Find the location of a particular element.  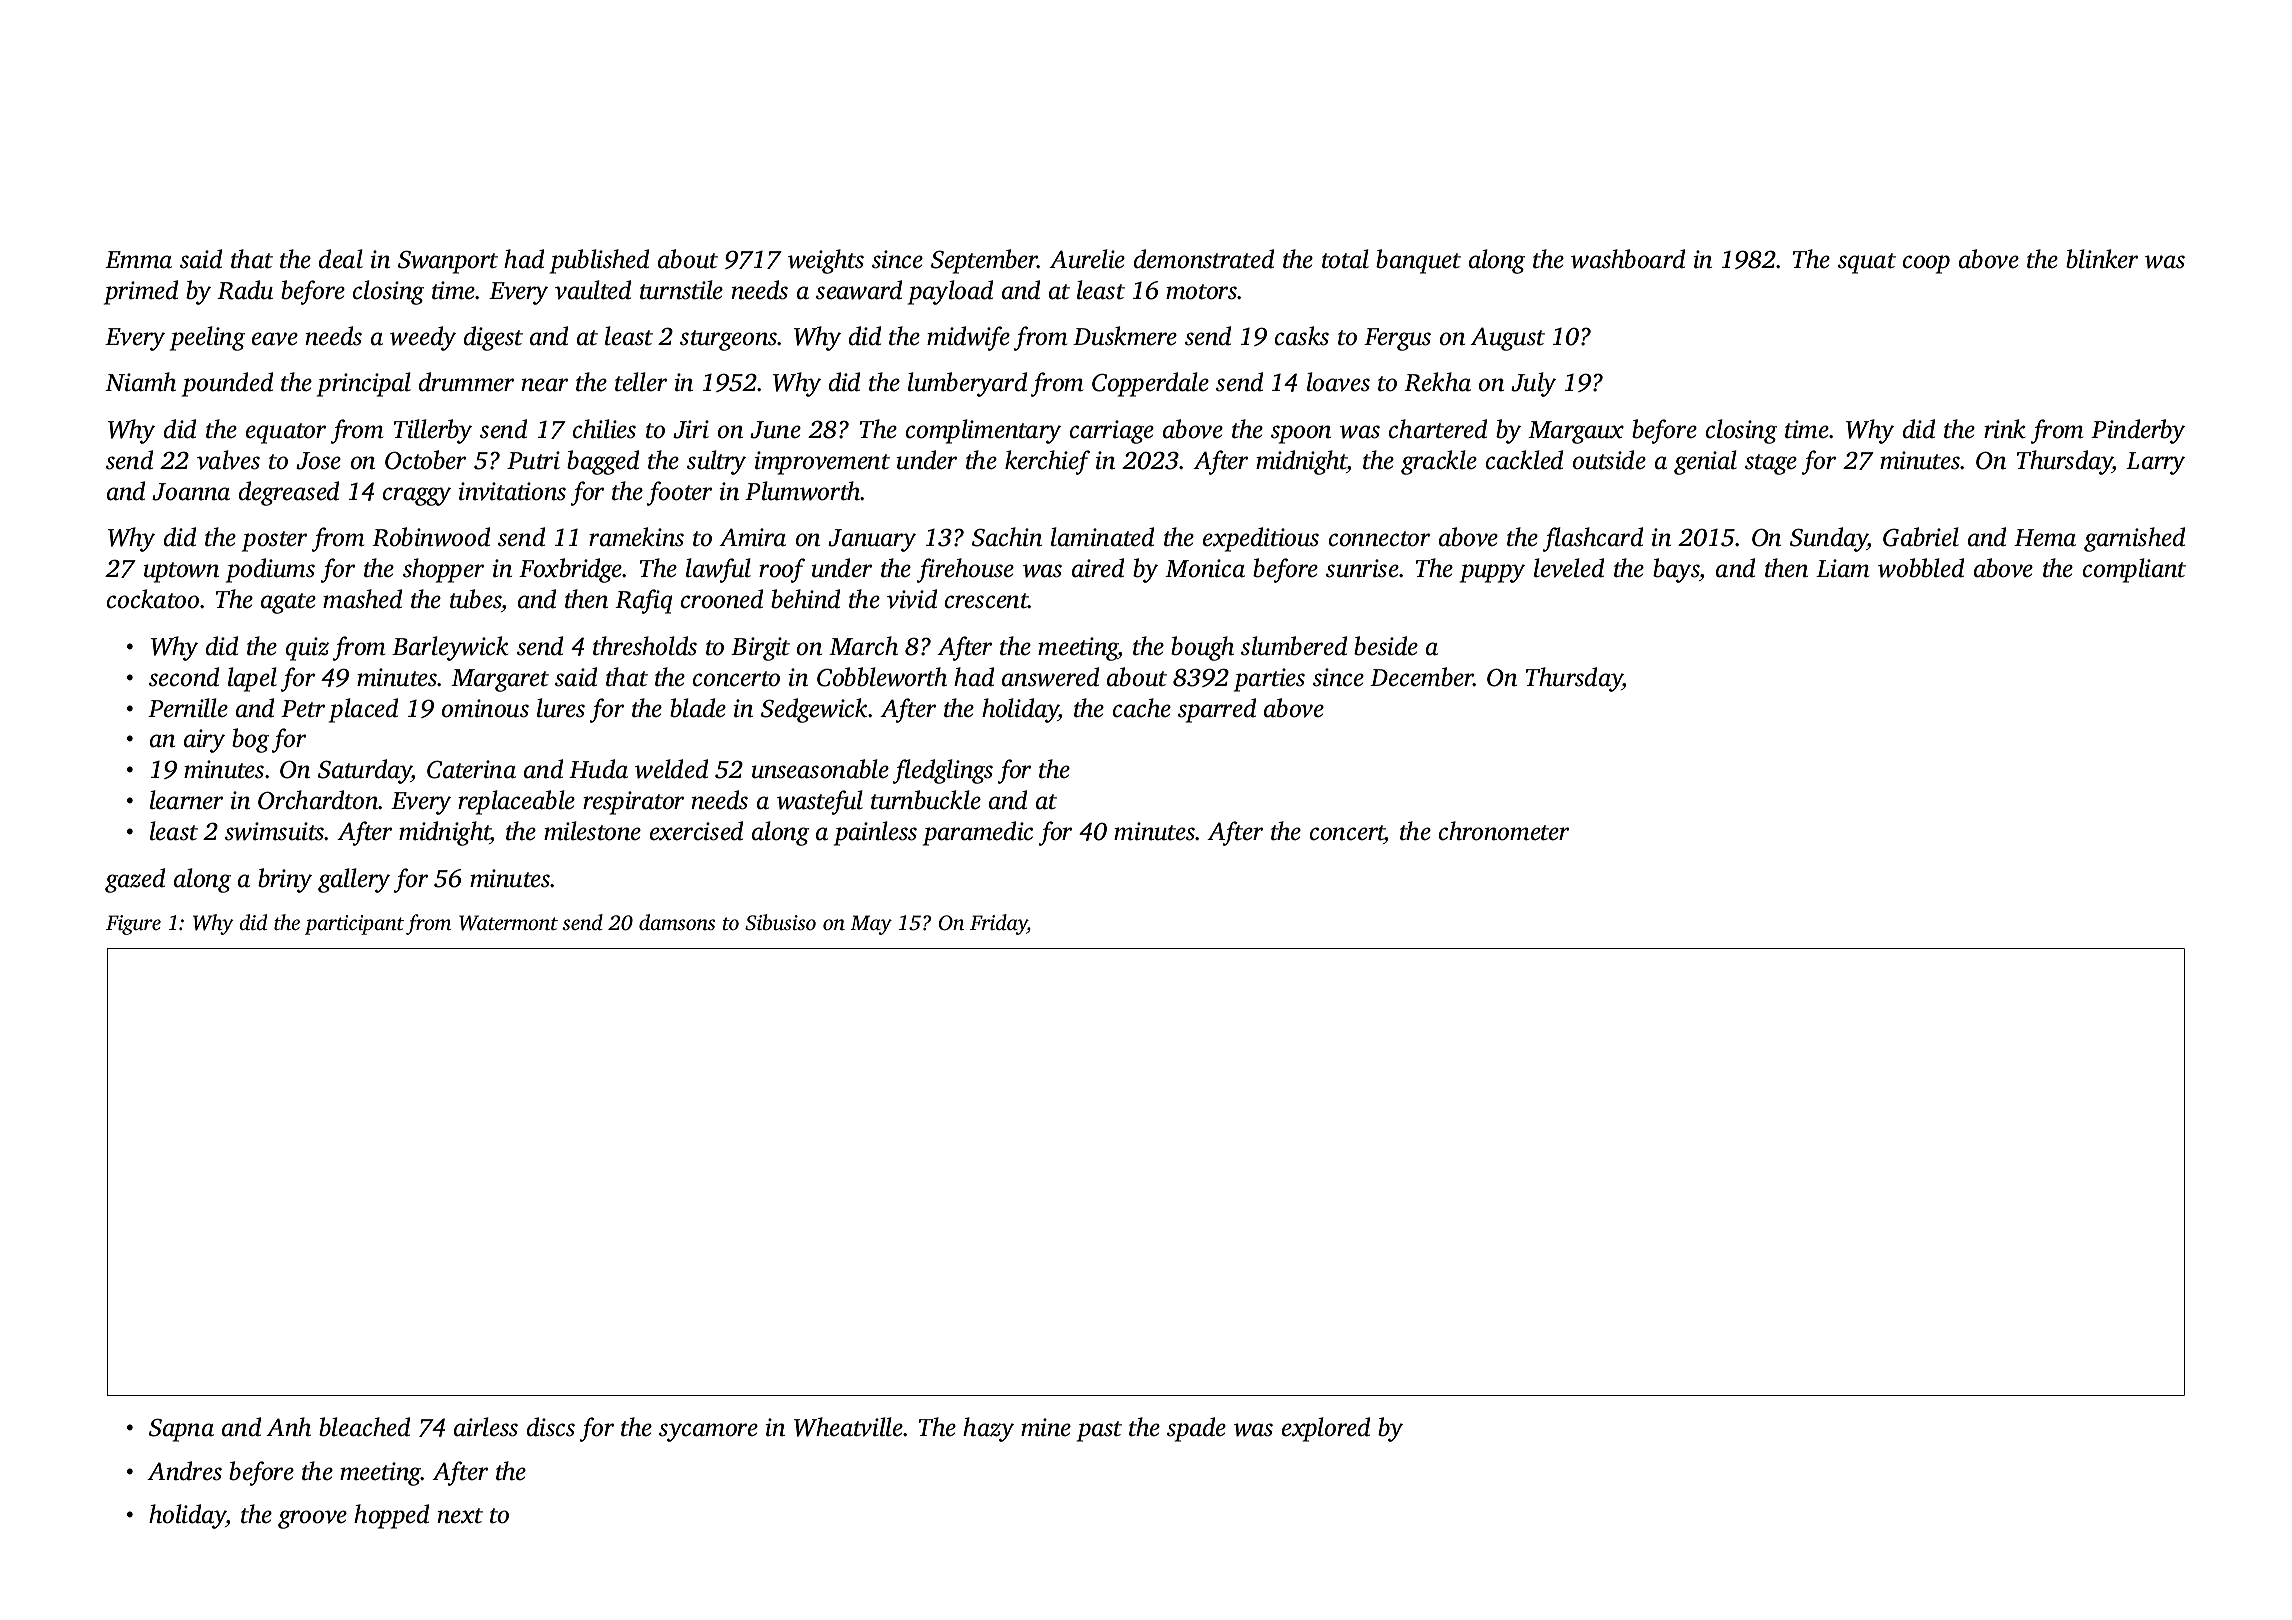

spade is located at coordinates (1196, 1429).
